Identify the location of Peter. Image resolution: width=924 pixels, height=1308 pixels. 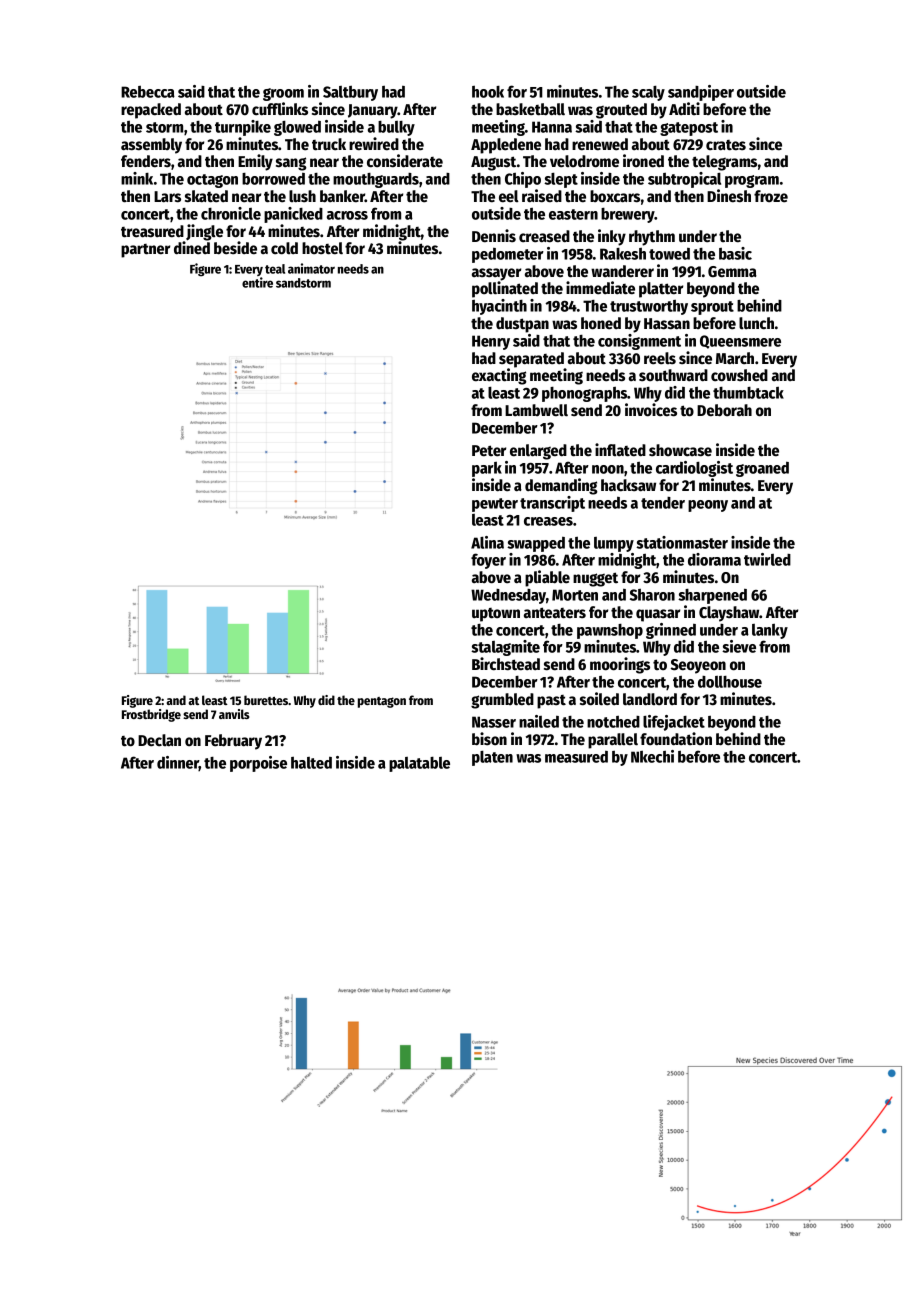
(489, 451).
